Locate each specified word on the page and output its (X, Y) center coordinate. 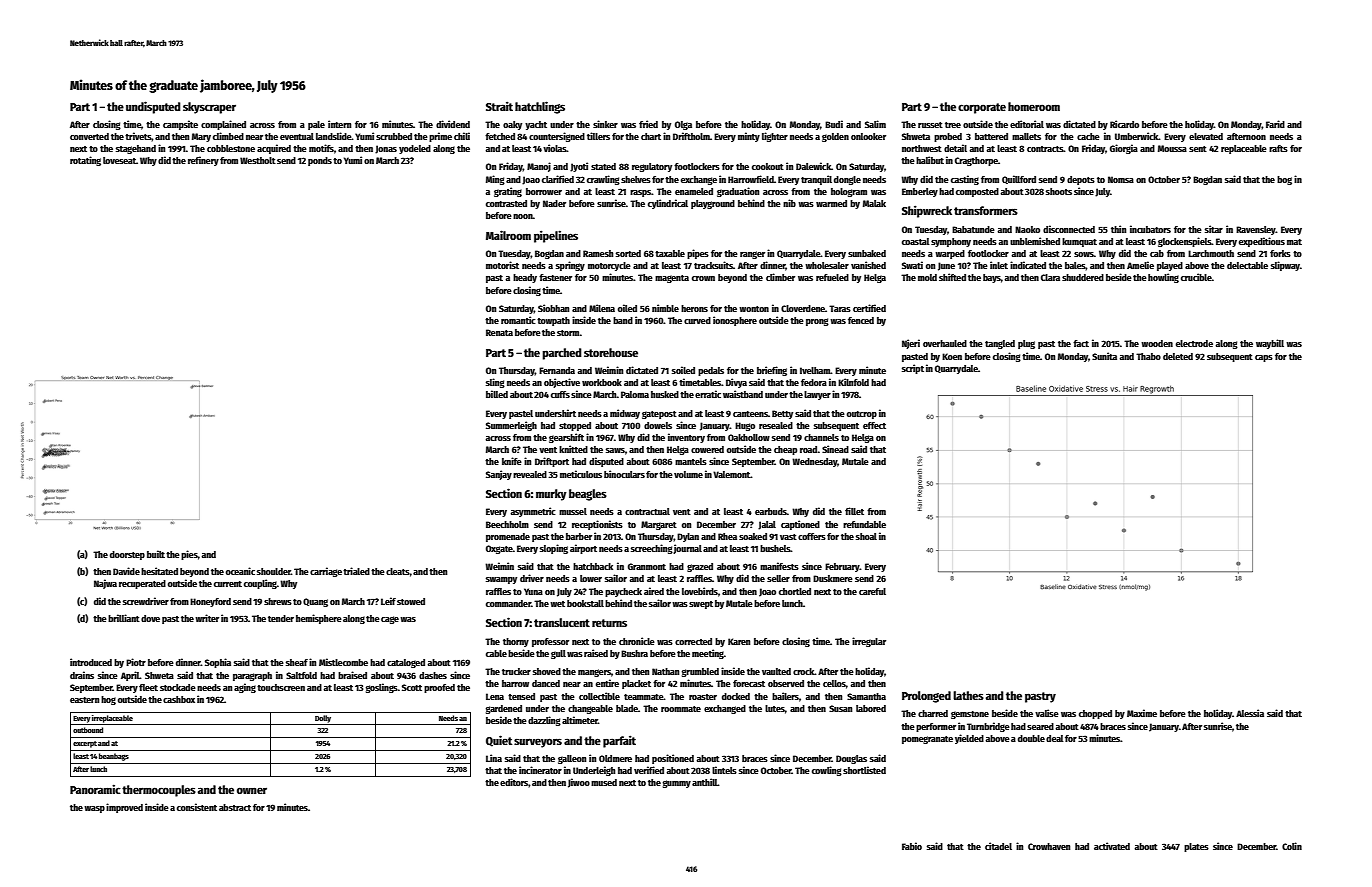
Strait (499, 106)
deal (1055, 738)
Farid (1275, 124)
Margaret (659, 525)
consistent (197, 807)
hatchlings (540, 107)
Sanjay (499, 475)
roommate (681, 709)
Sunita (1104, 356)
